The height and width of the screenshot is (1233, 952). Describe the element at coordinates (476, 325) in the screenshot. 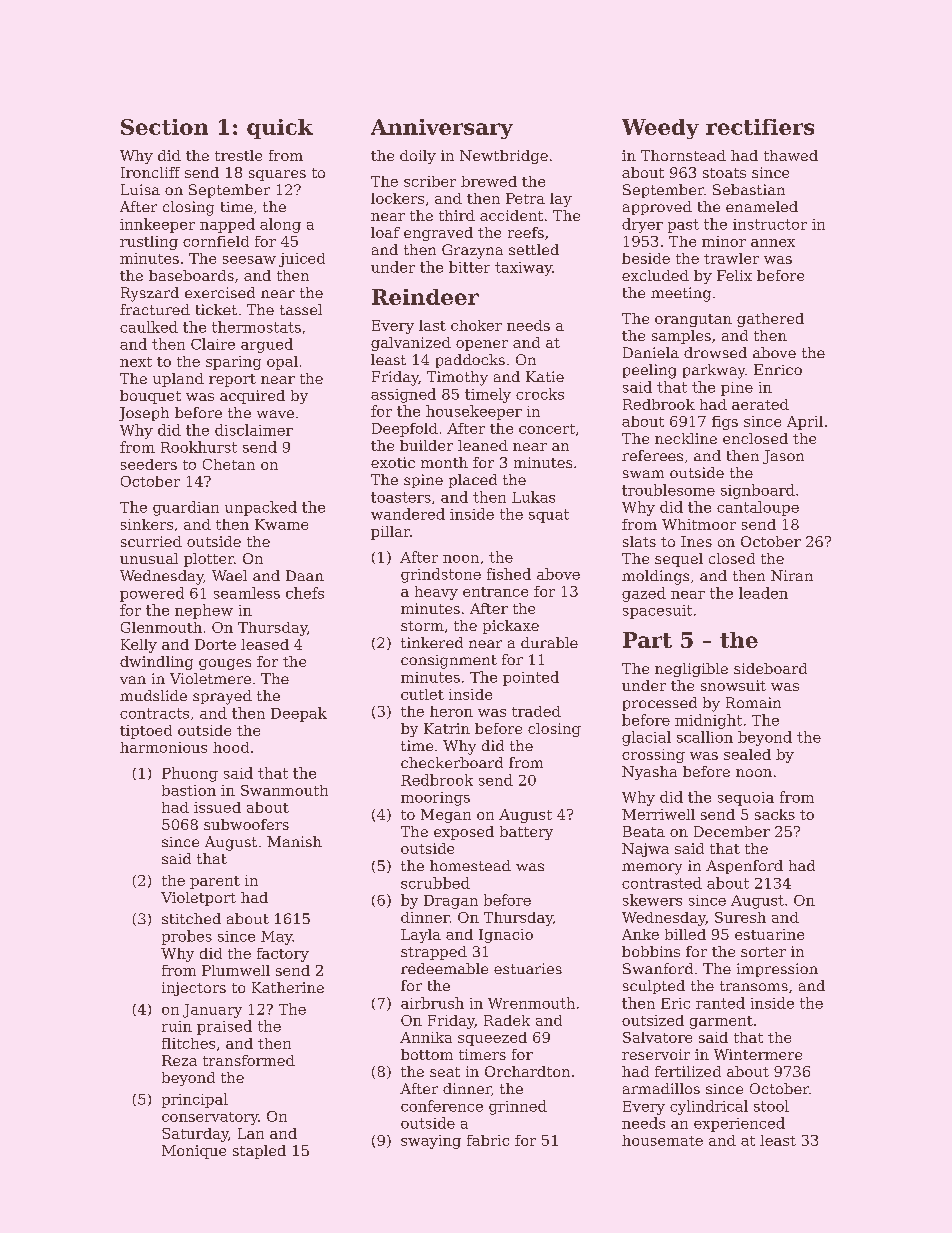

I see `choker` at that location.
